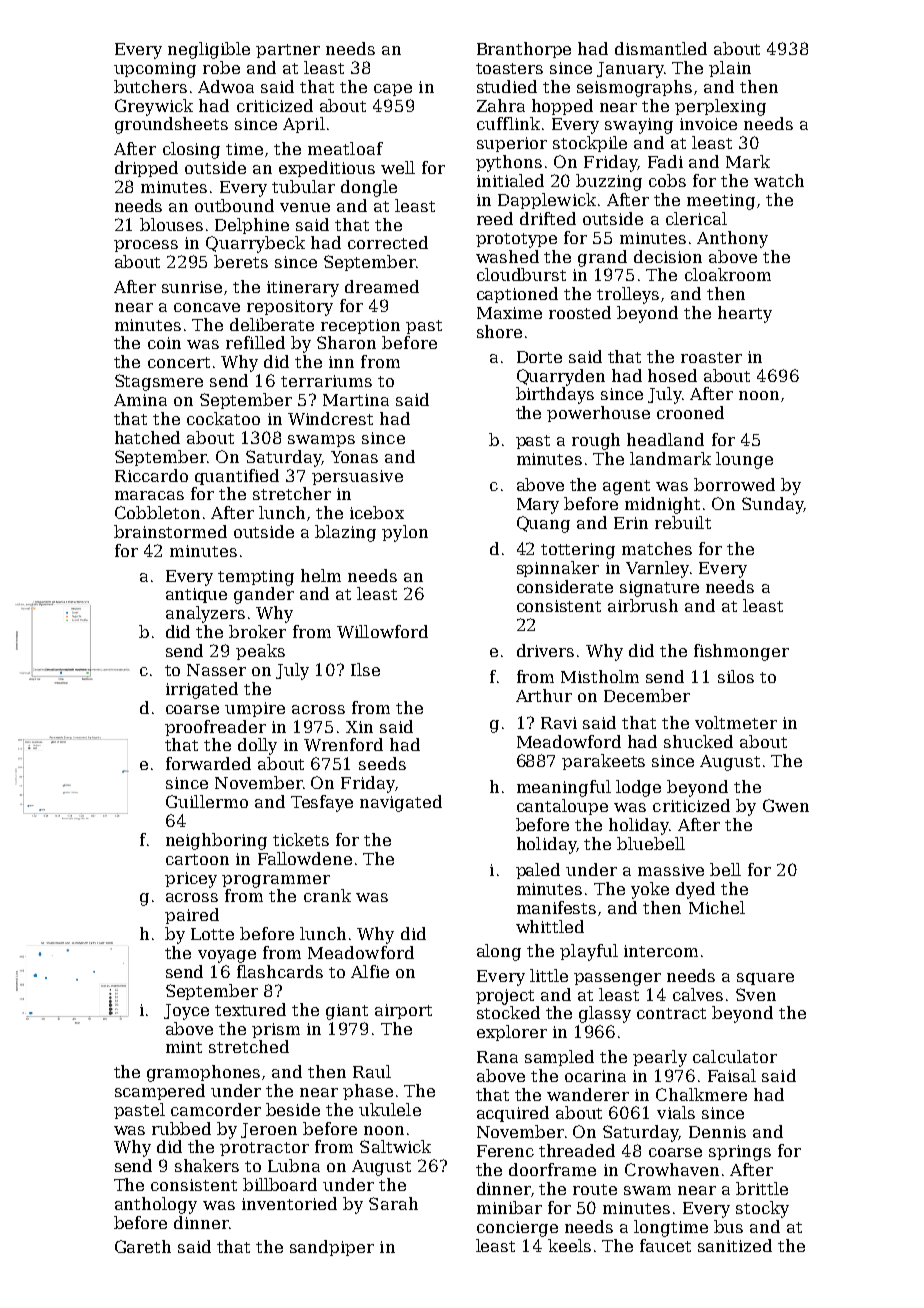 The width and height of the page is (924, 1308). Describe the element at coordinates (164, 343) in the page. I see `coin` at that location.
